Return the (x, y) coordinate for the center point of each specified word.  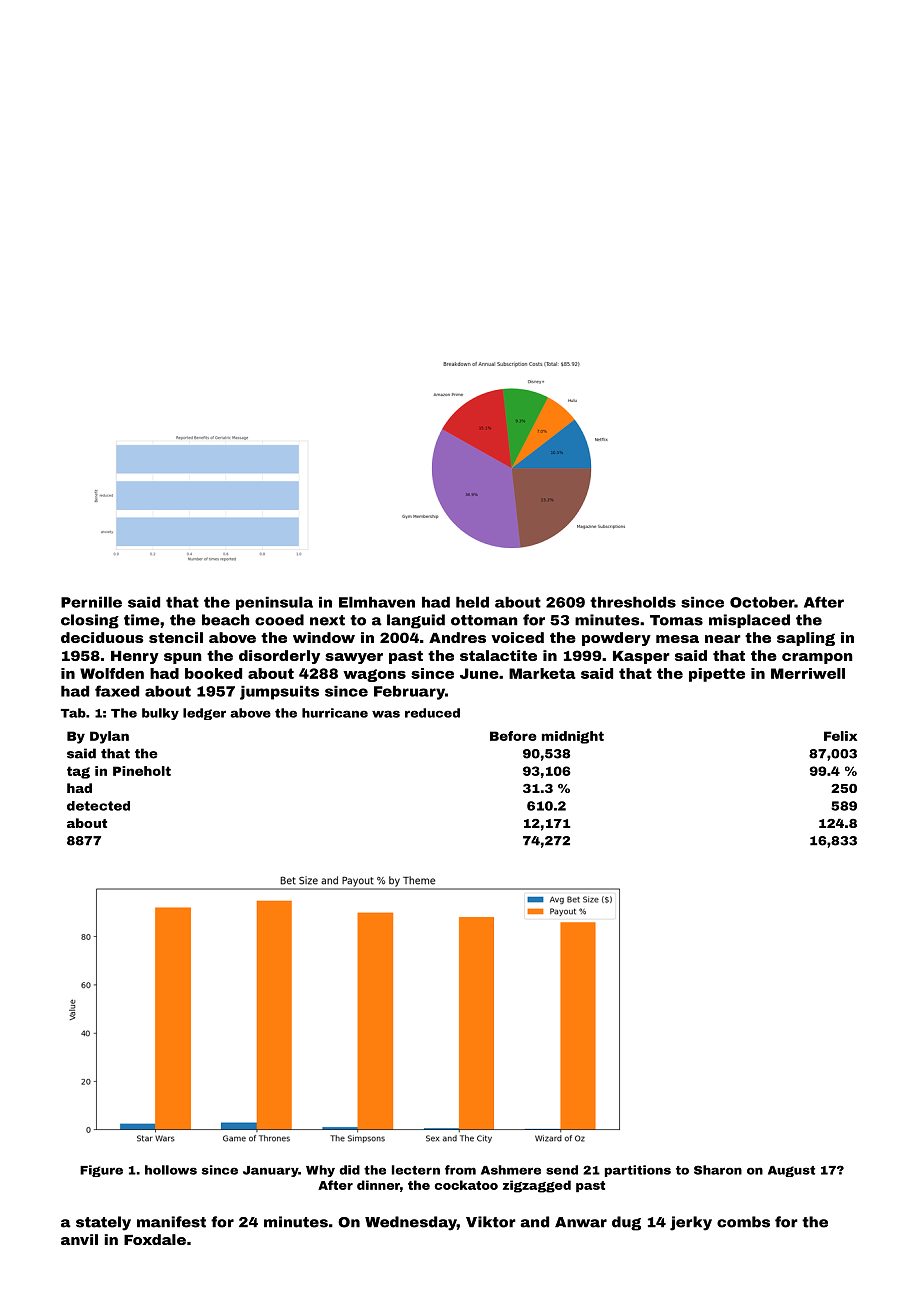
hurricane (335, 713)
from (460, 1170)
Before (513, 736)
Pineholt (142, 771)
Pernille (91, 602)
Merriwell (808, 673)
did (349, 1170)
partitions (638, 1171)
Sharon (718, 1170)
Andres (457, 637)
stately (103, 1223)
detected (98, 806)
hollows (171, 1170)
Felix (840, 736)
